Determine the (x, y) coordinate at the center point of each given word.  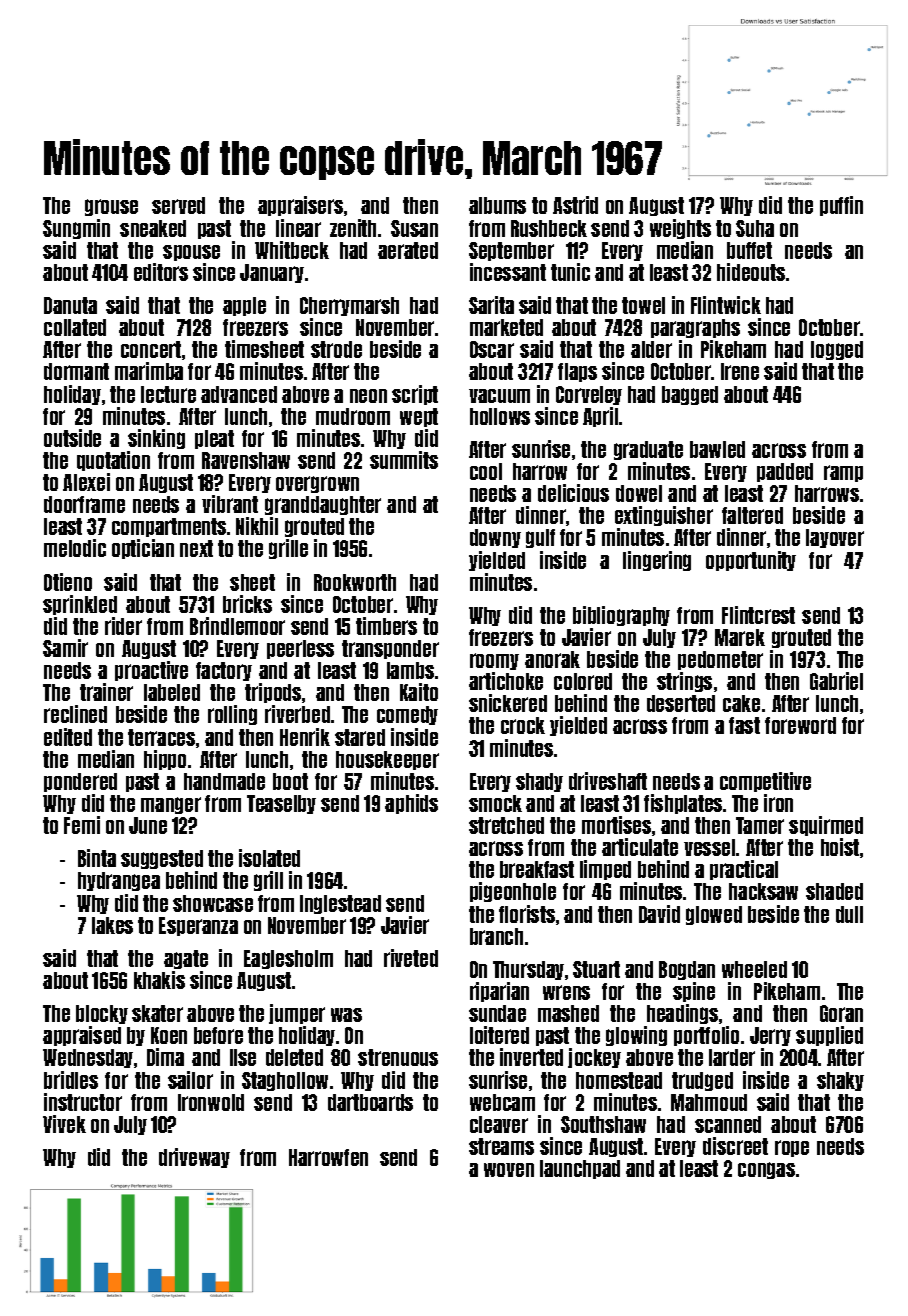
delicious (573, 493)
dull (849, 914)
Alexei (86, 482)
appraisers (300, 206)
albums (497, 205)
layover (835, 538)
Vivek (64, 1124)
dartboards (370, 1102)
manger (171, 805)
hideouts (751, 272)
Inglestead (340, 904)
